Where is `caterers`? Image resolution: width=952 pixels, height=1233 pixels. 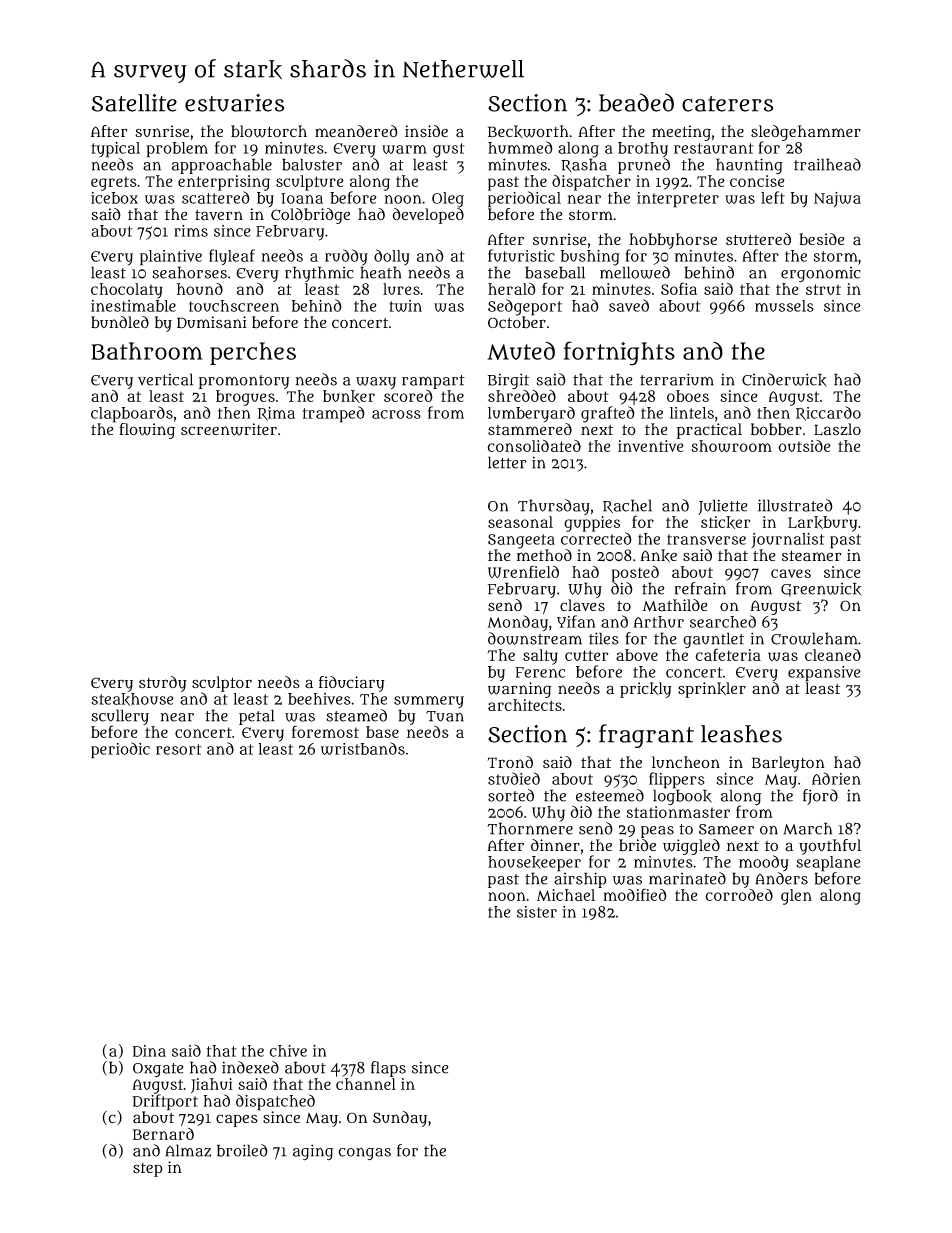
caterers is located at coordinates (727, 104).
